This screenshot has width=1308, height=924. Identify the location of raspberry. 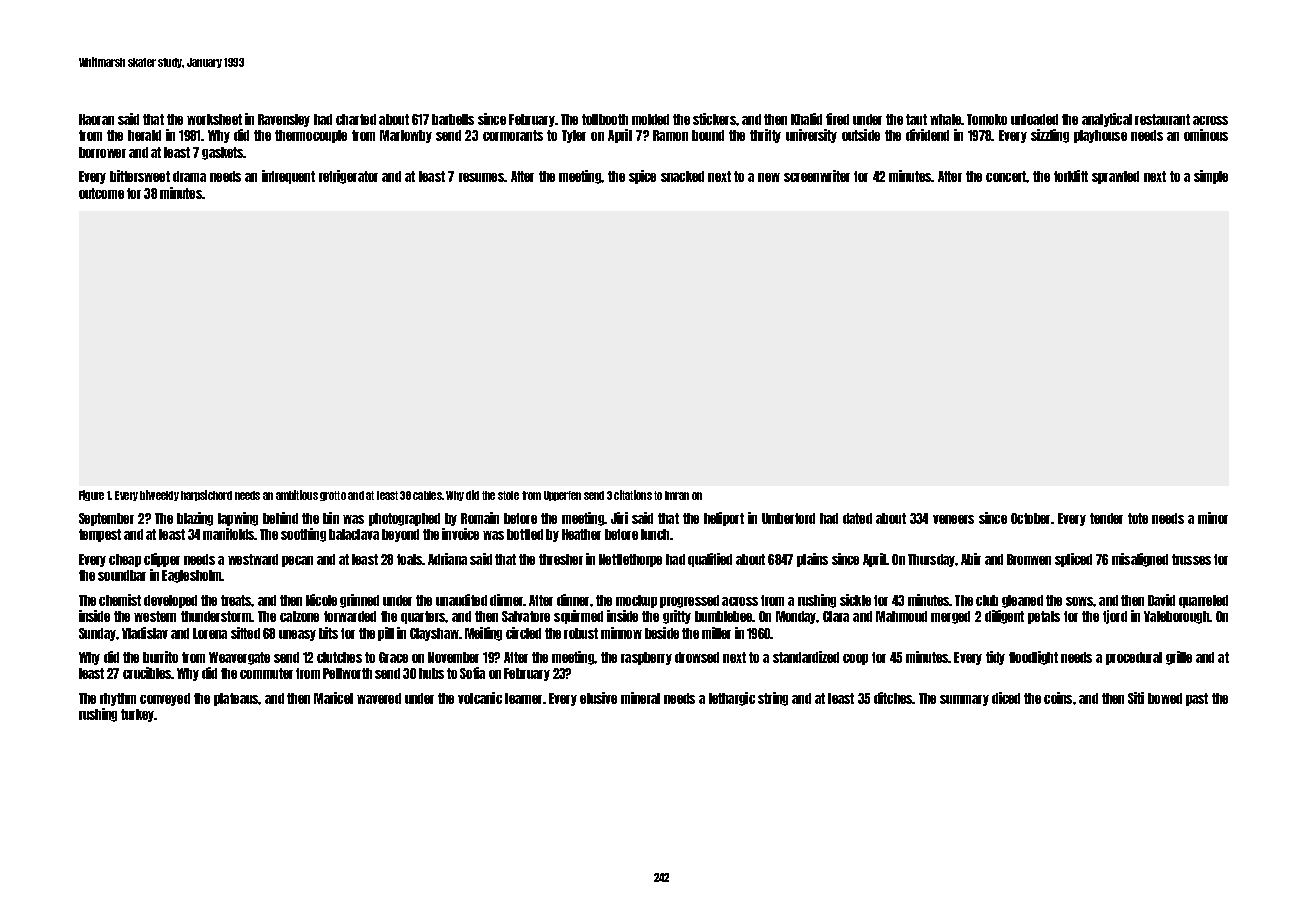
(646, 658).
